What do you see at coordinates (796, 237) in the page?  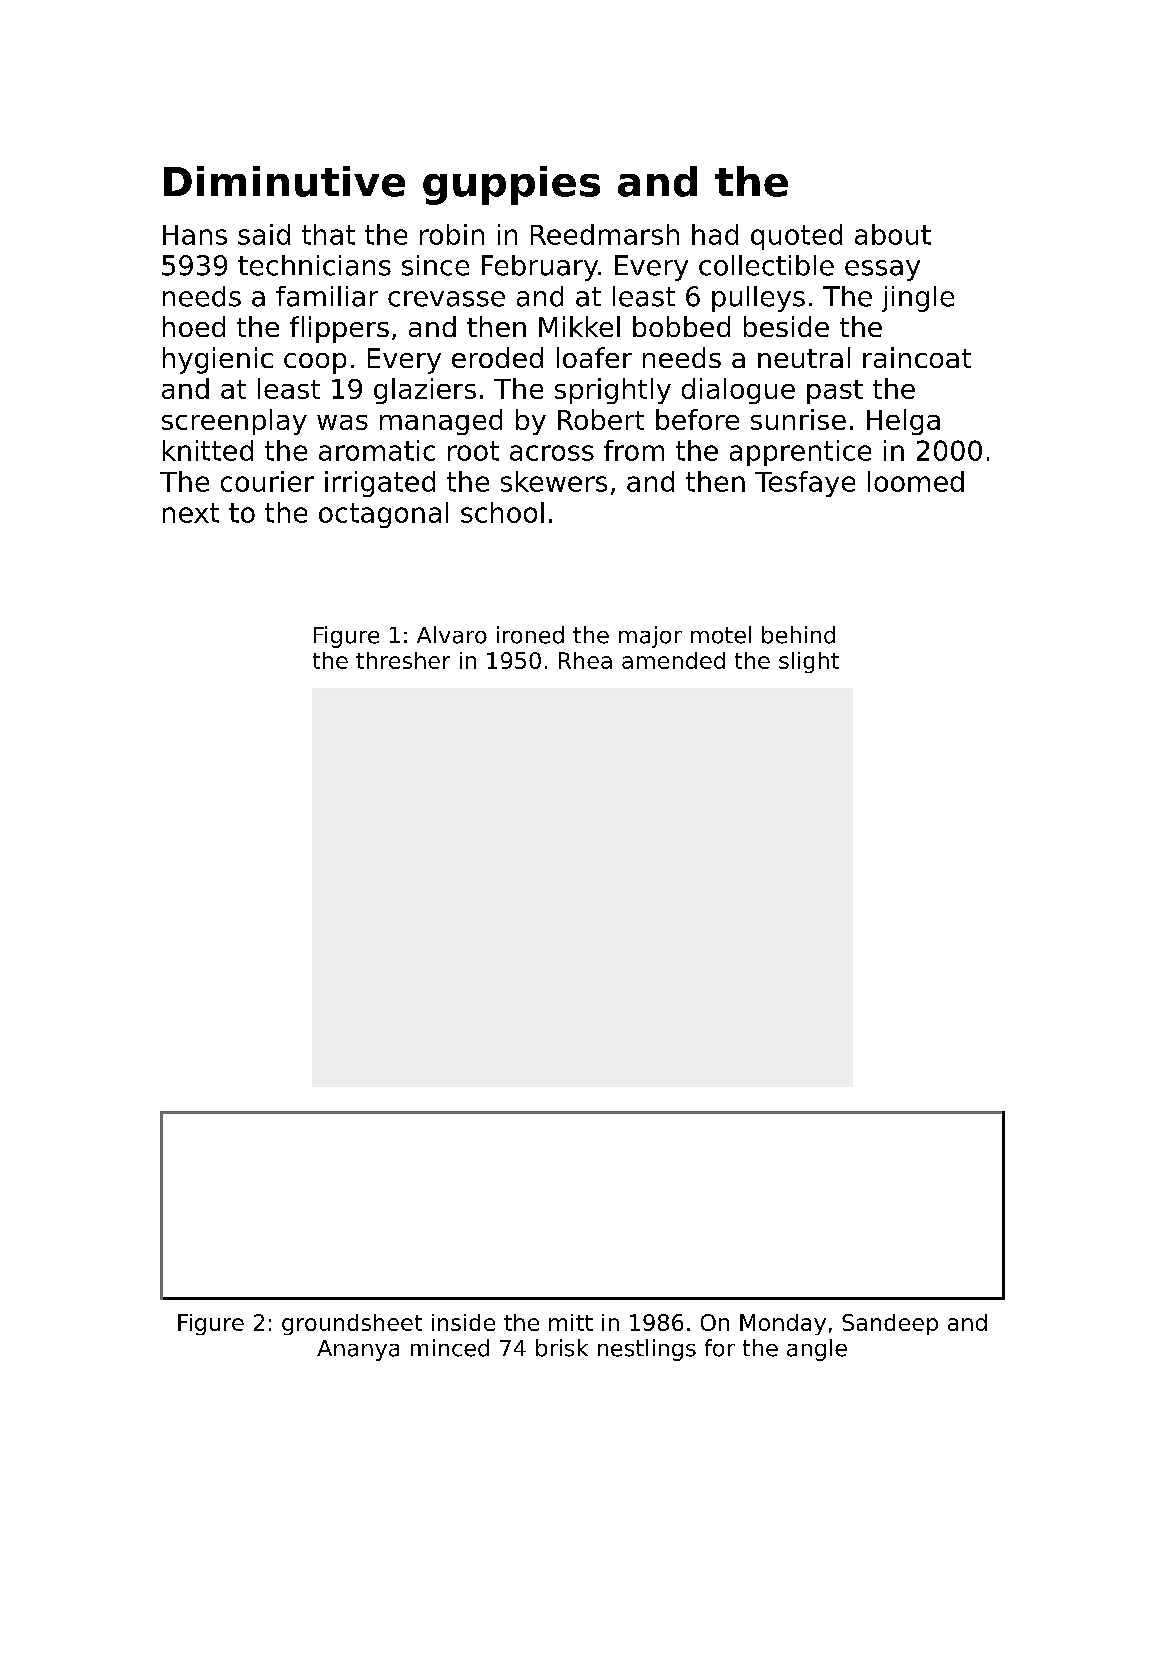 I see `quoted` at bounding box center [796, 237].
